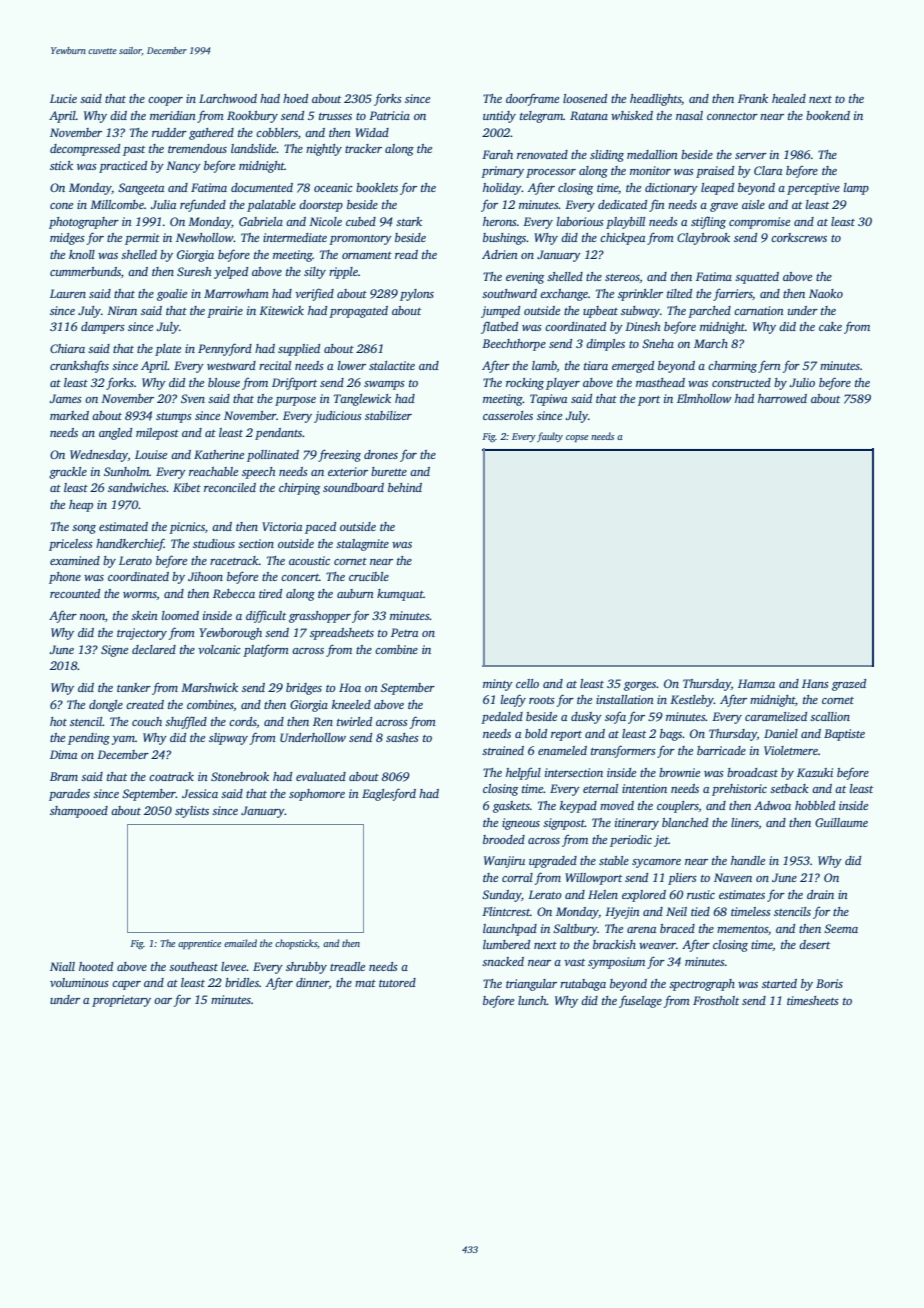  I want to click on landslide, so click(254, 148).
